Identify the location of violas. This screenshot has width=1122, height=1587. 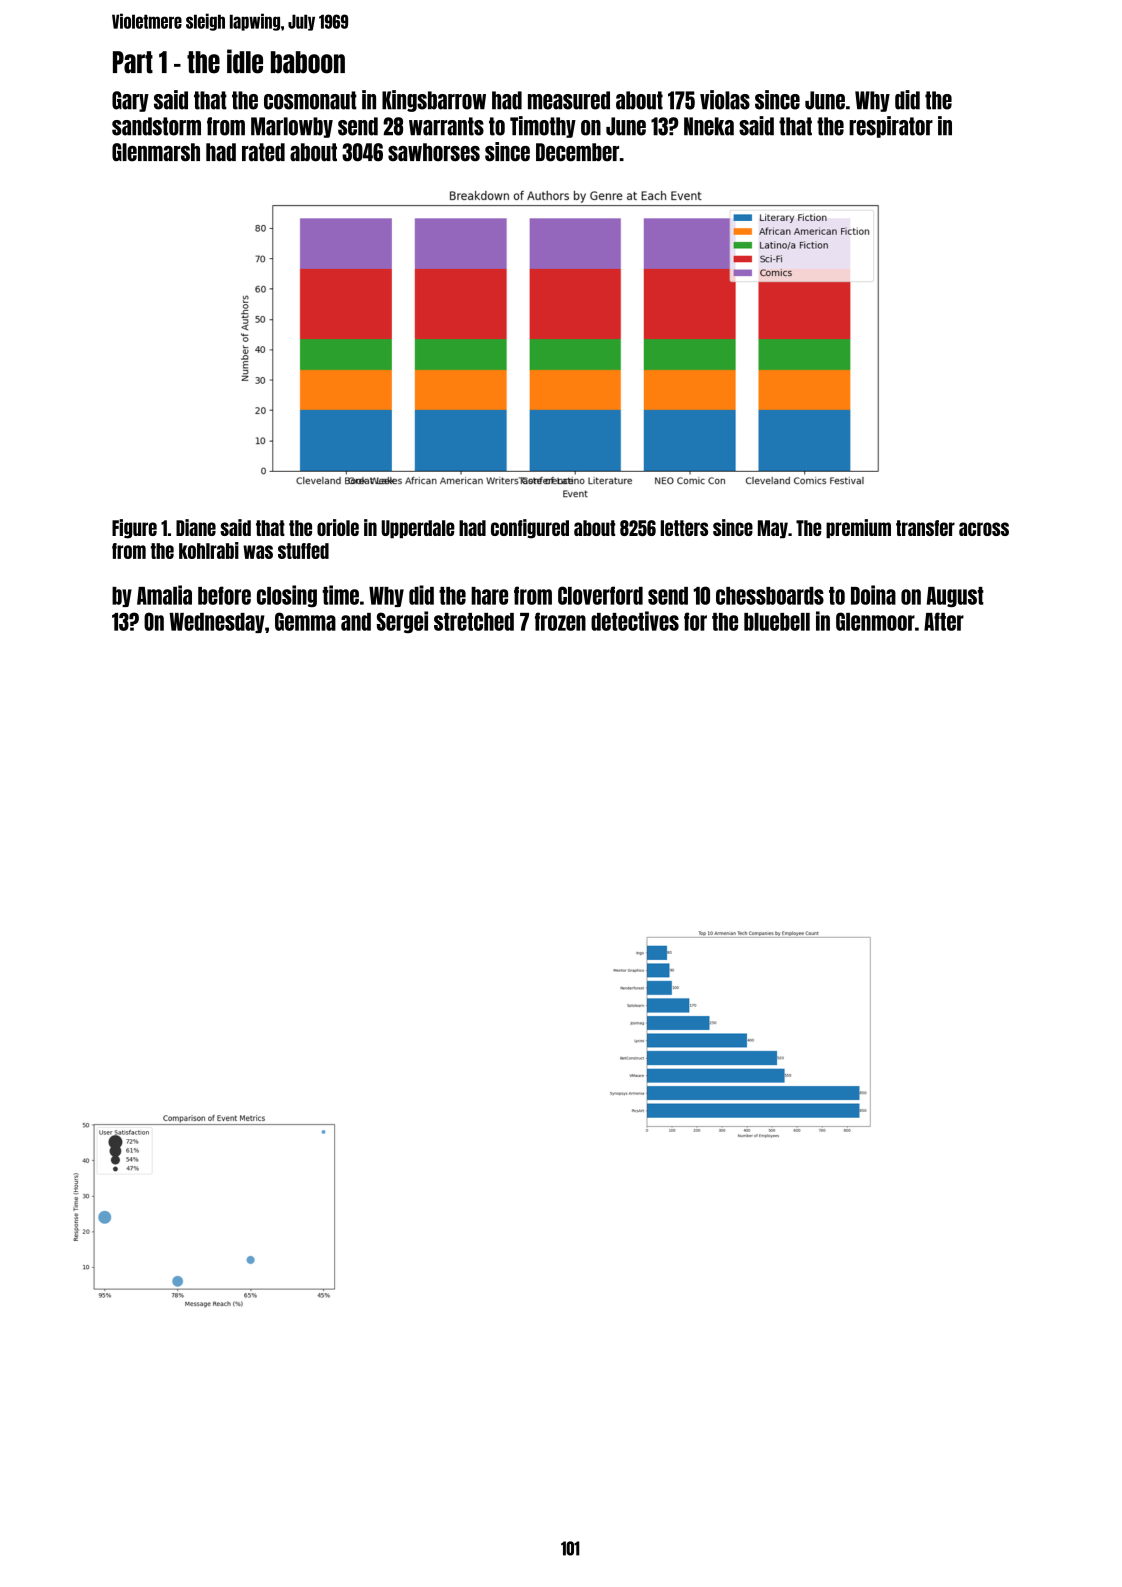
(725, 100).
